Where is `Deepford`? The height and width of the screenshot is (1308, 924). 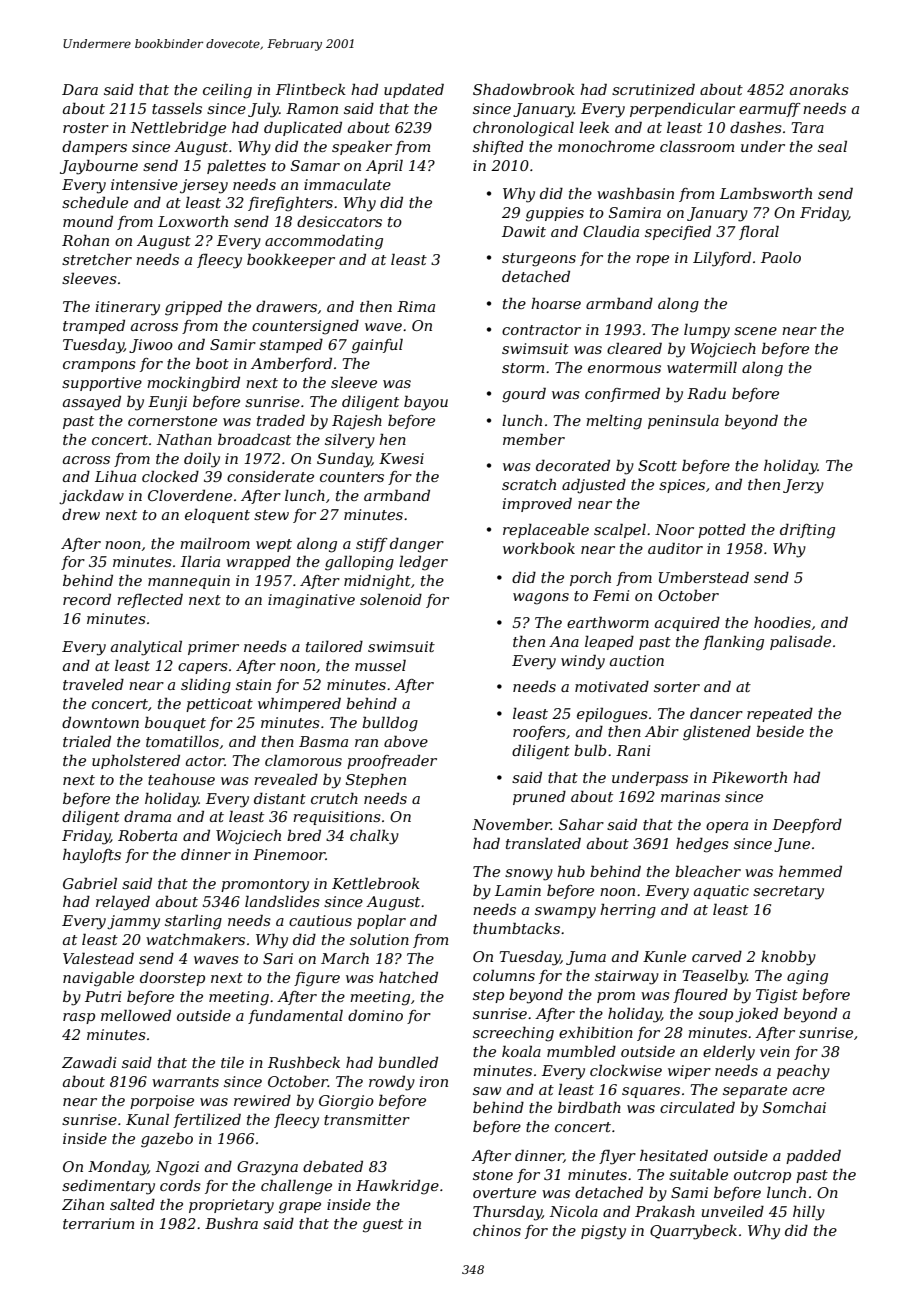 Deepford is located at coordinates (807, 826).
